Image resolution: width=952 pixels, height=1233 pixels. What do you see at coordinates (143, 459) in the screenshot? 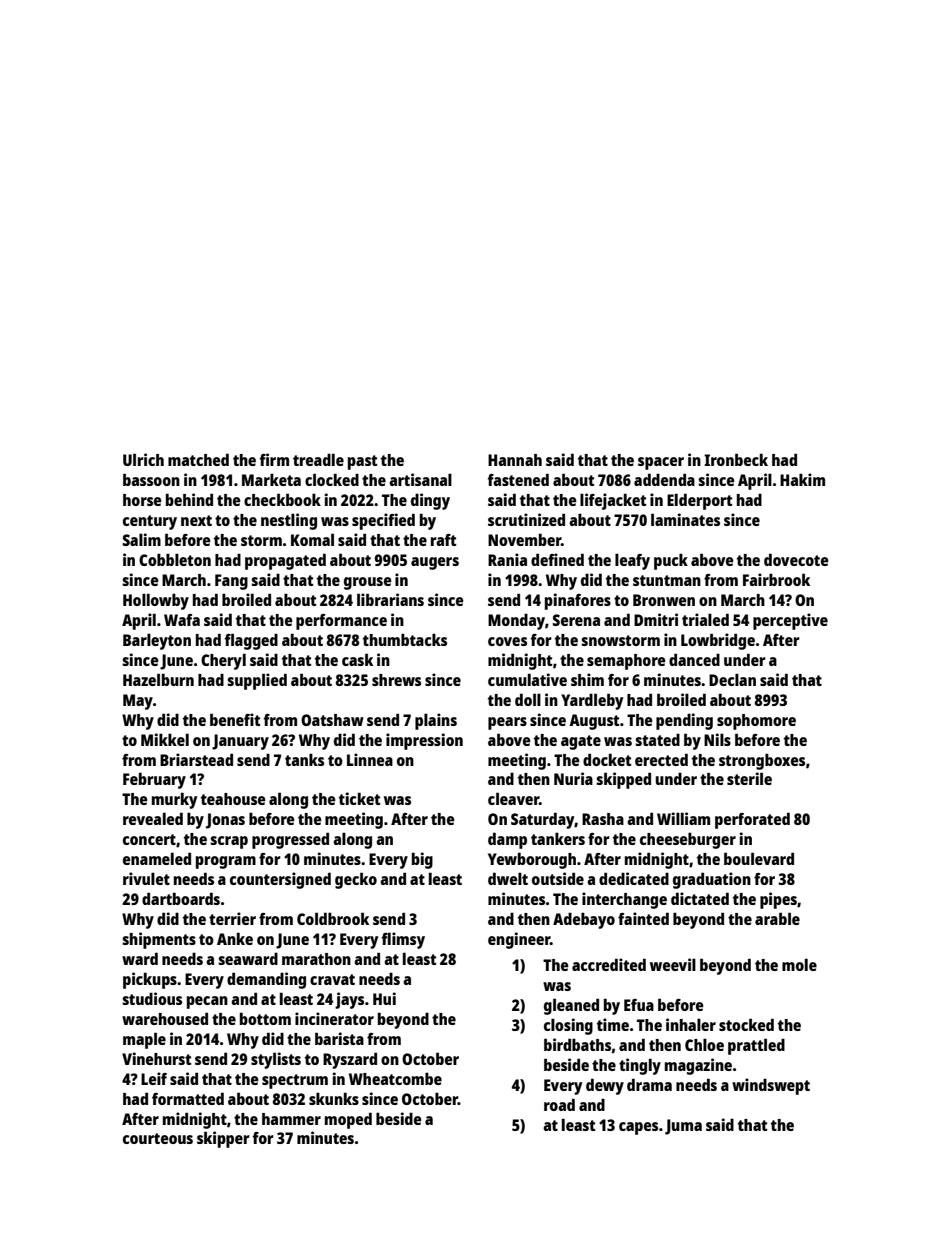
I see `Ulrich` at bounding box center [143, 459].
